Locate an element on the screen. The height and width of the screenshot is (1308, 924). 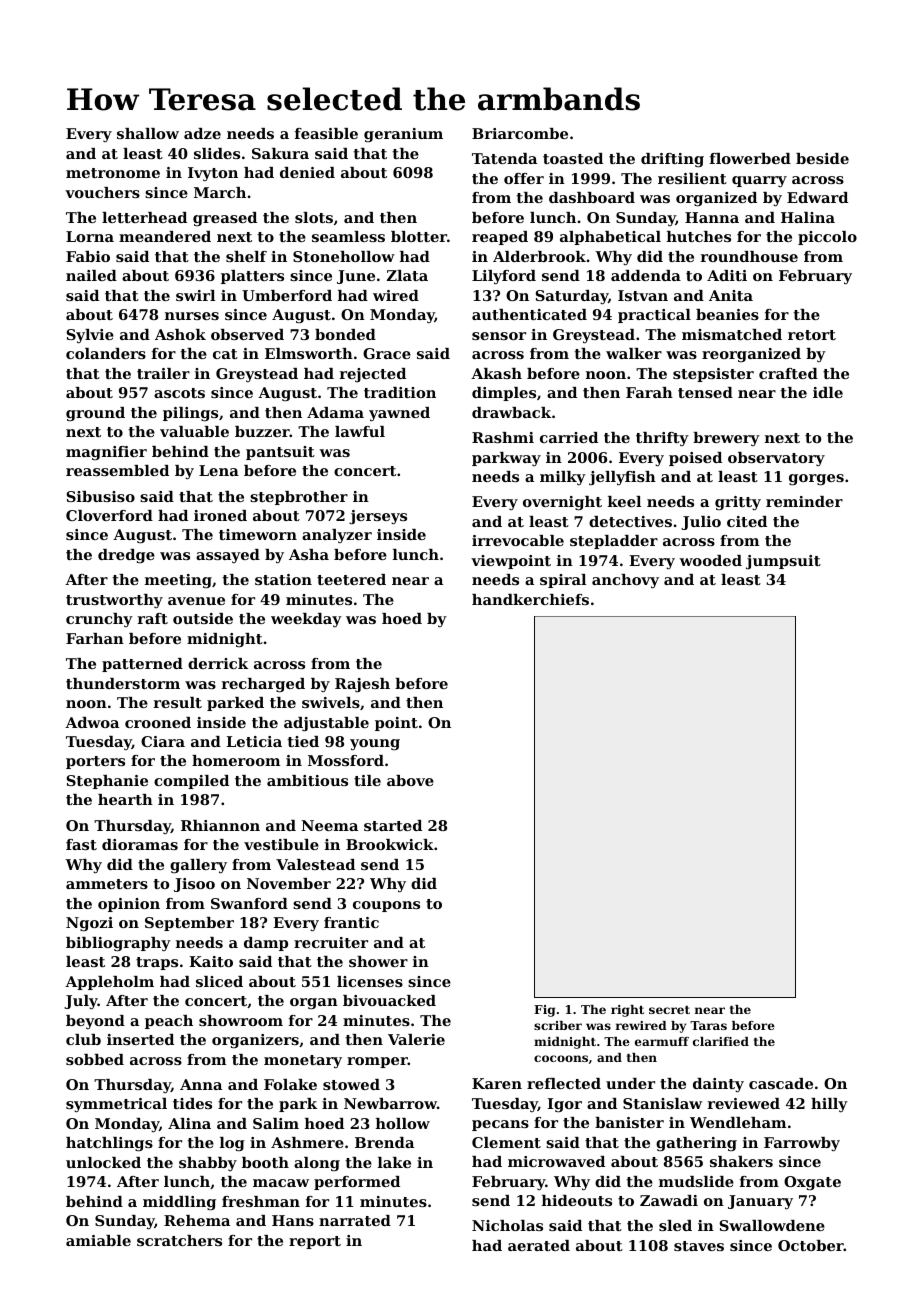
adze is located at coordinates (202, 133).
